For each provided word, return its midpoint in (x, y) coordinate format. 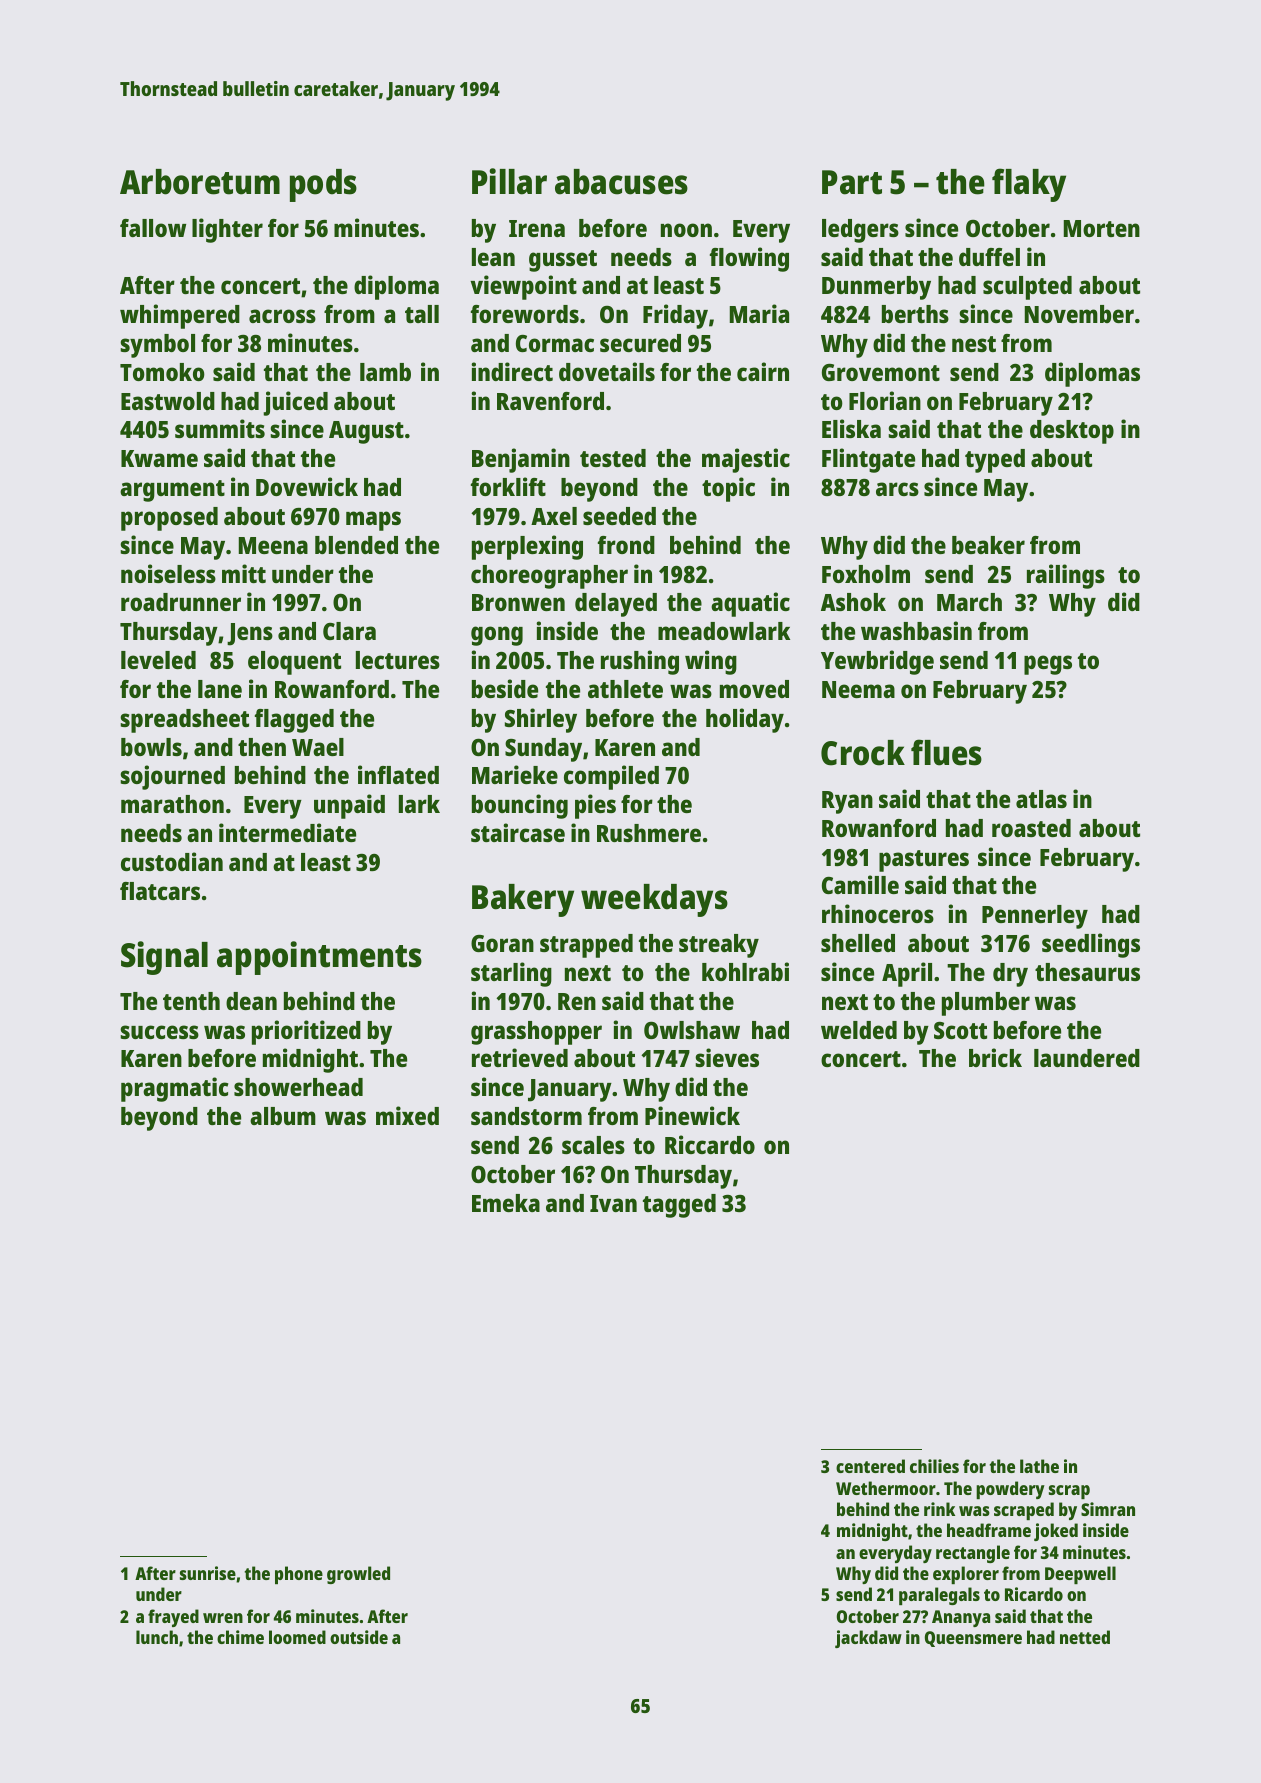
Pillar (509, 181)
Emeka (506, 1203)
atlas (1041, 799)
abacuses (621, 182)
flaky (1029, 185)
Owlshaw (692, 1030)
